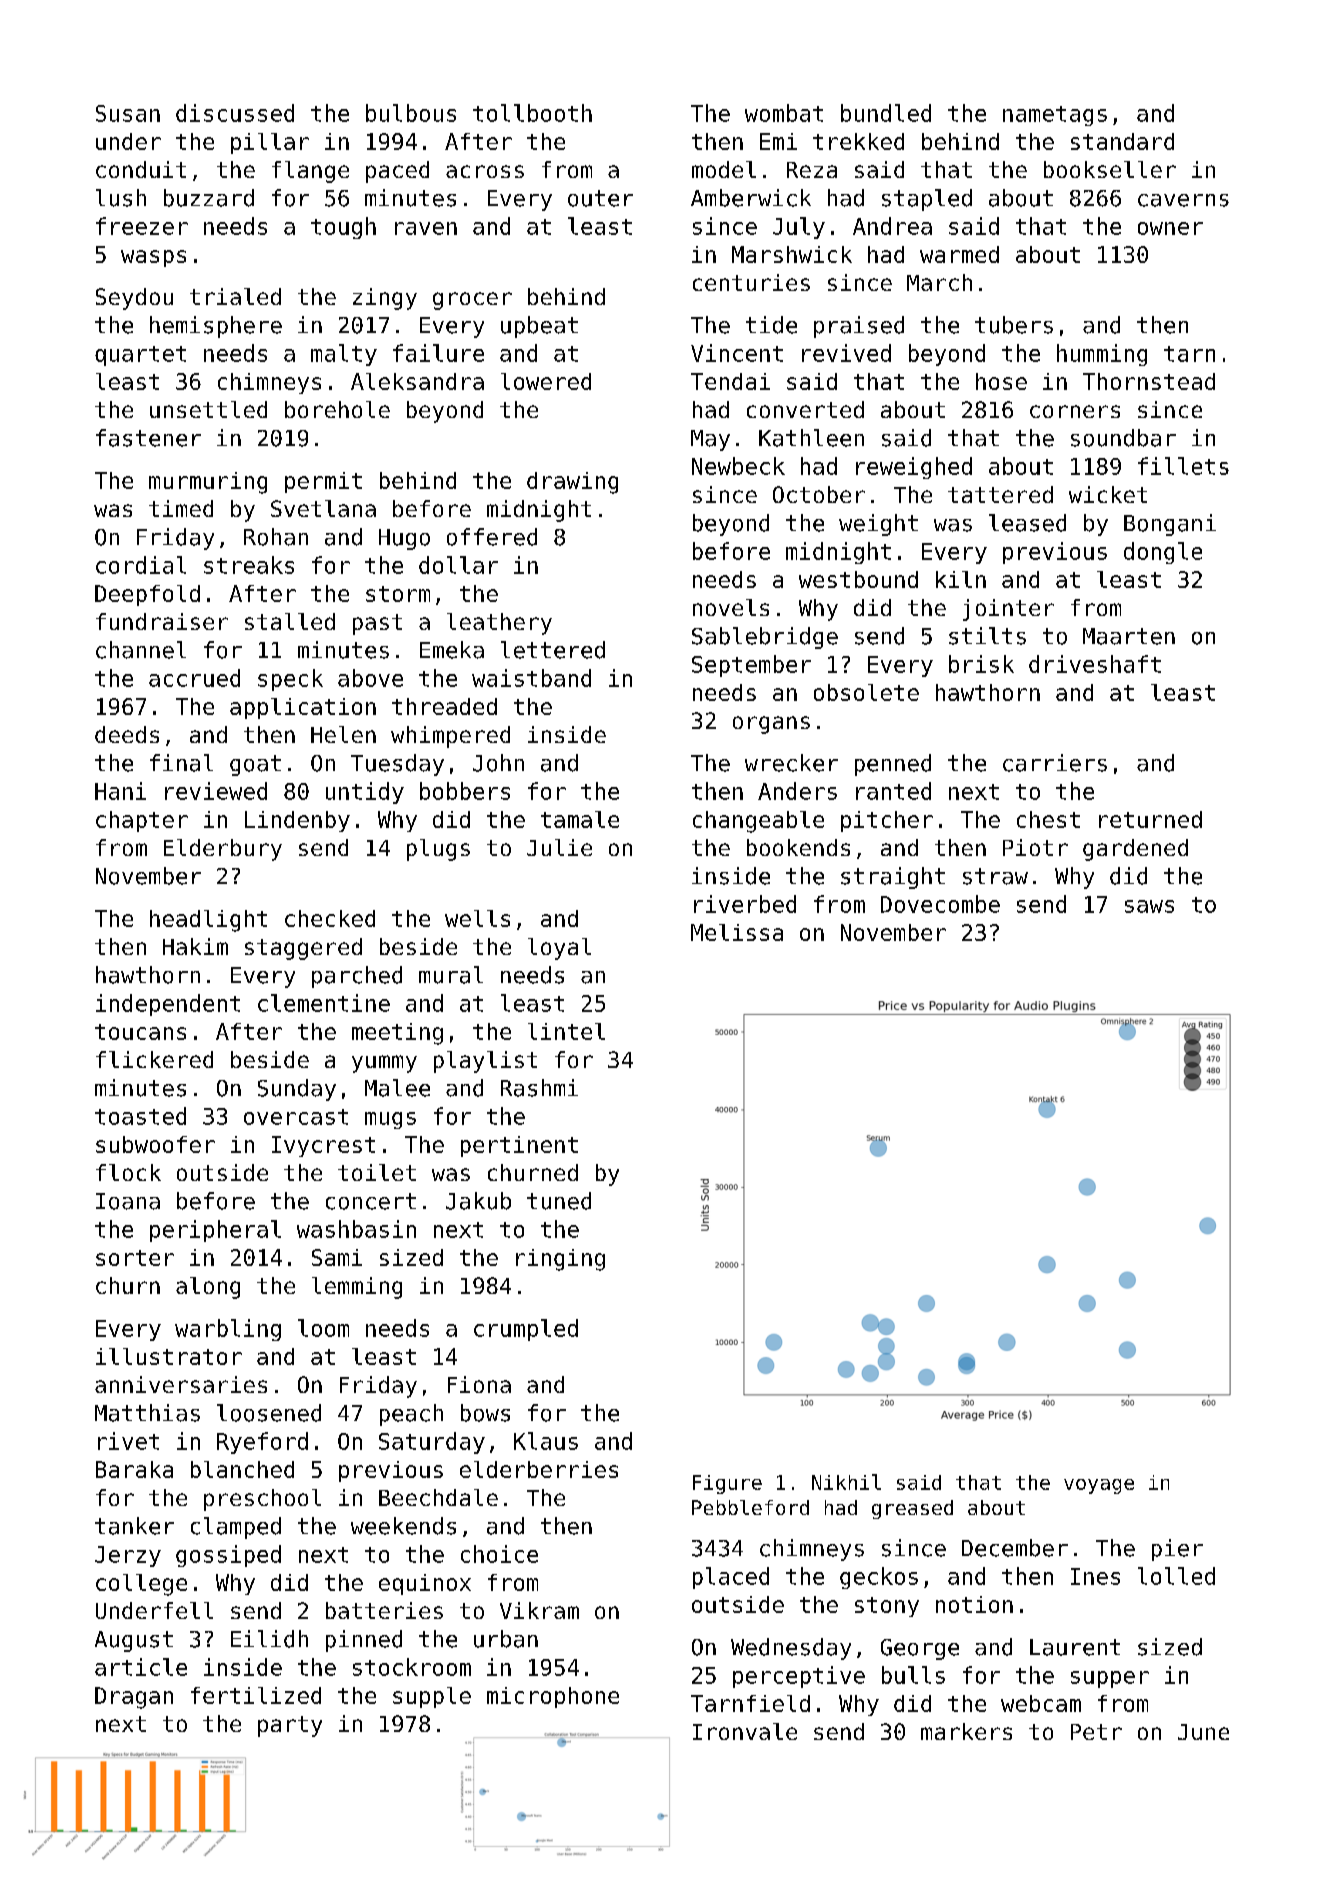 The width and height of the screenshot is (1335, 1888). I want to click on malty, so click(344, 355).
